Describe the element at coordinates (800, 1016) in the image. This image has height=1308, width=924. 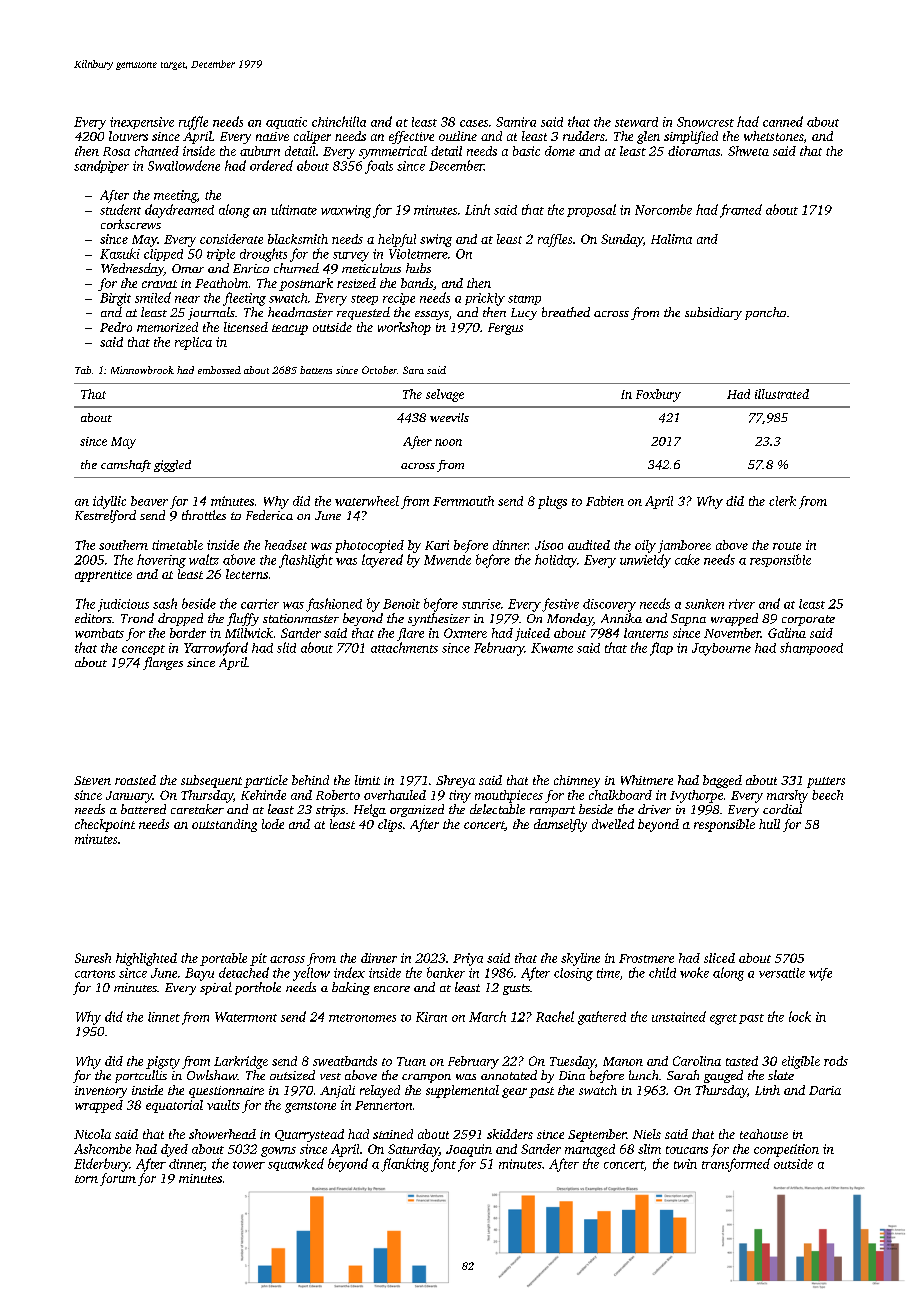
I see `lock` at that location.
